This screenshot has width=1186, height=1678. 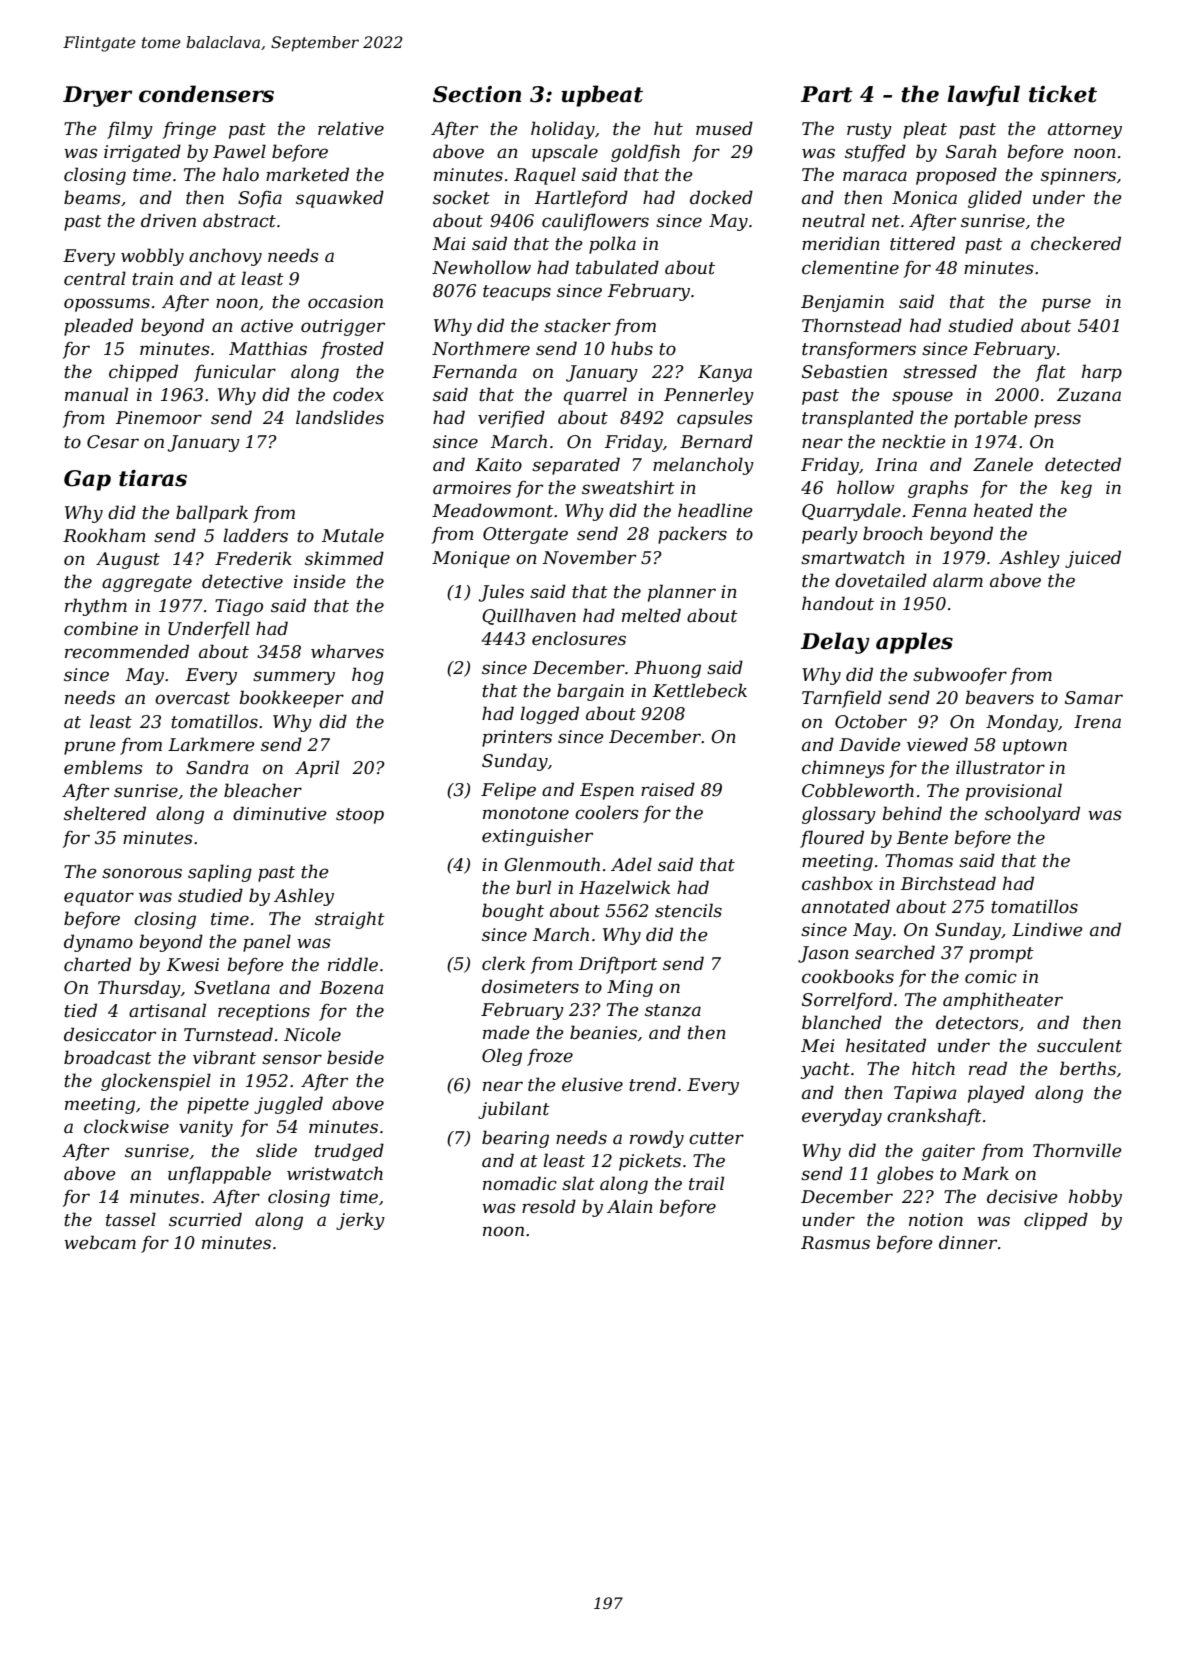 I want to click on graphs, so click(x=938, y=489).
